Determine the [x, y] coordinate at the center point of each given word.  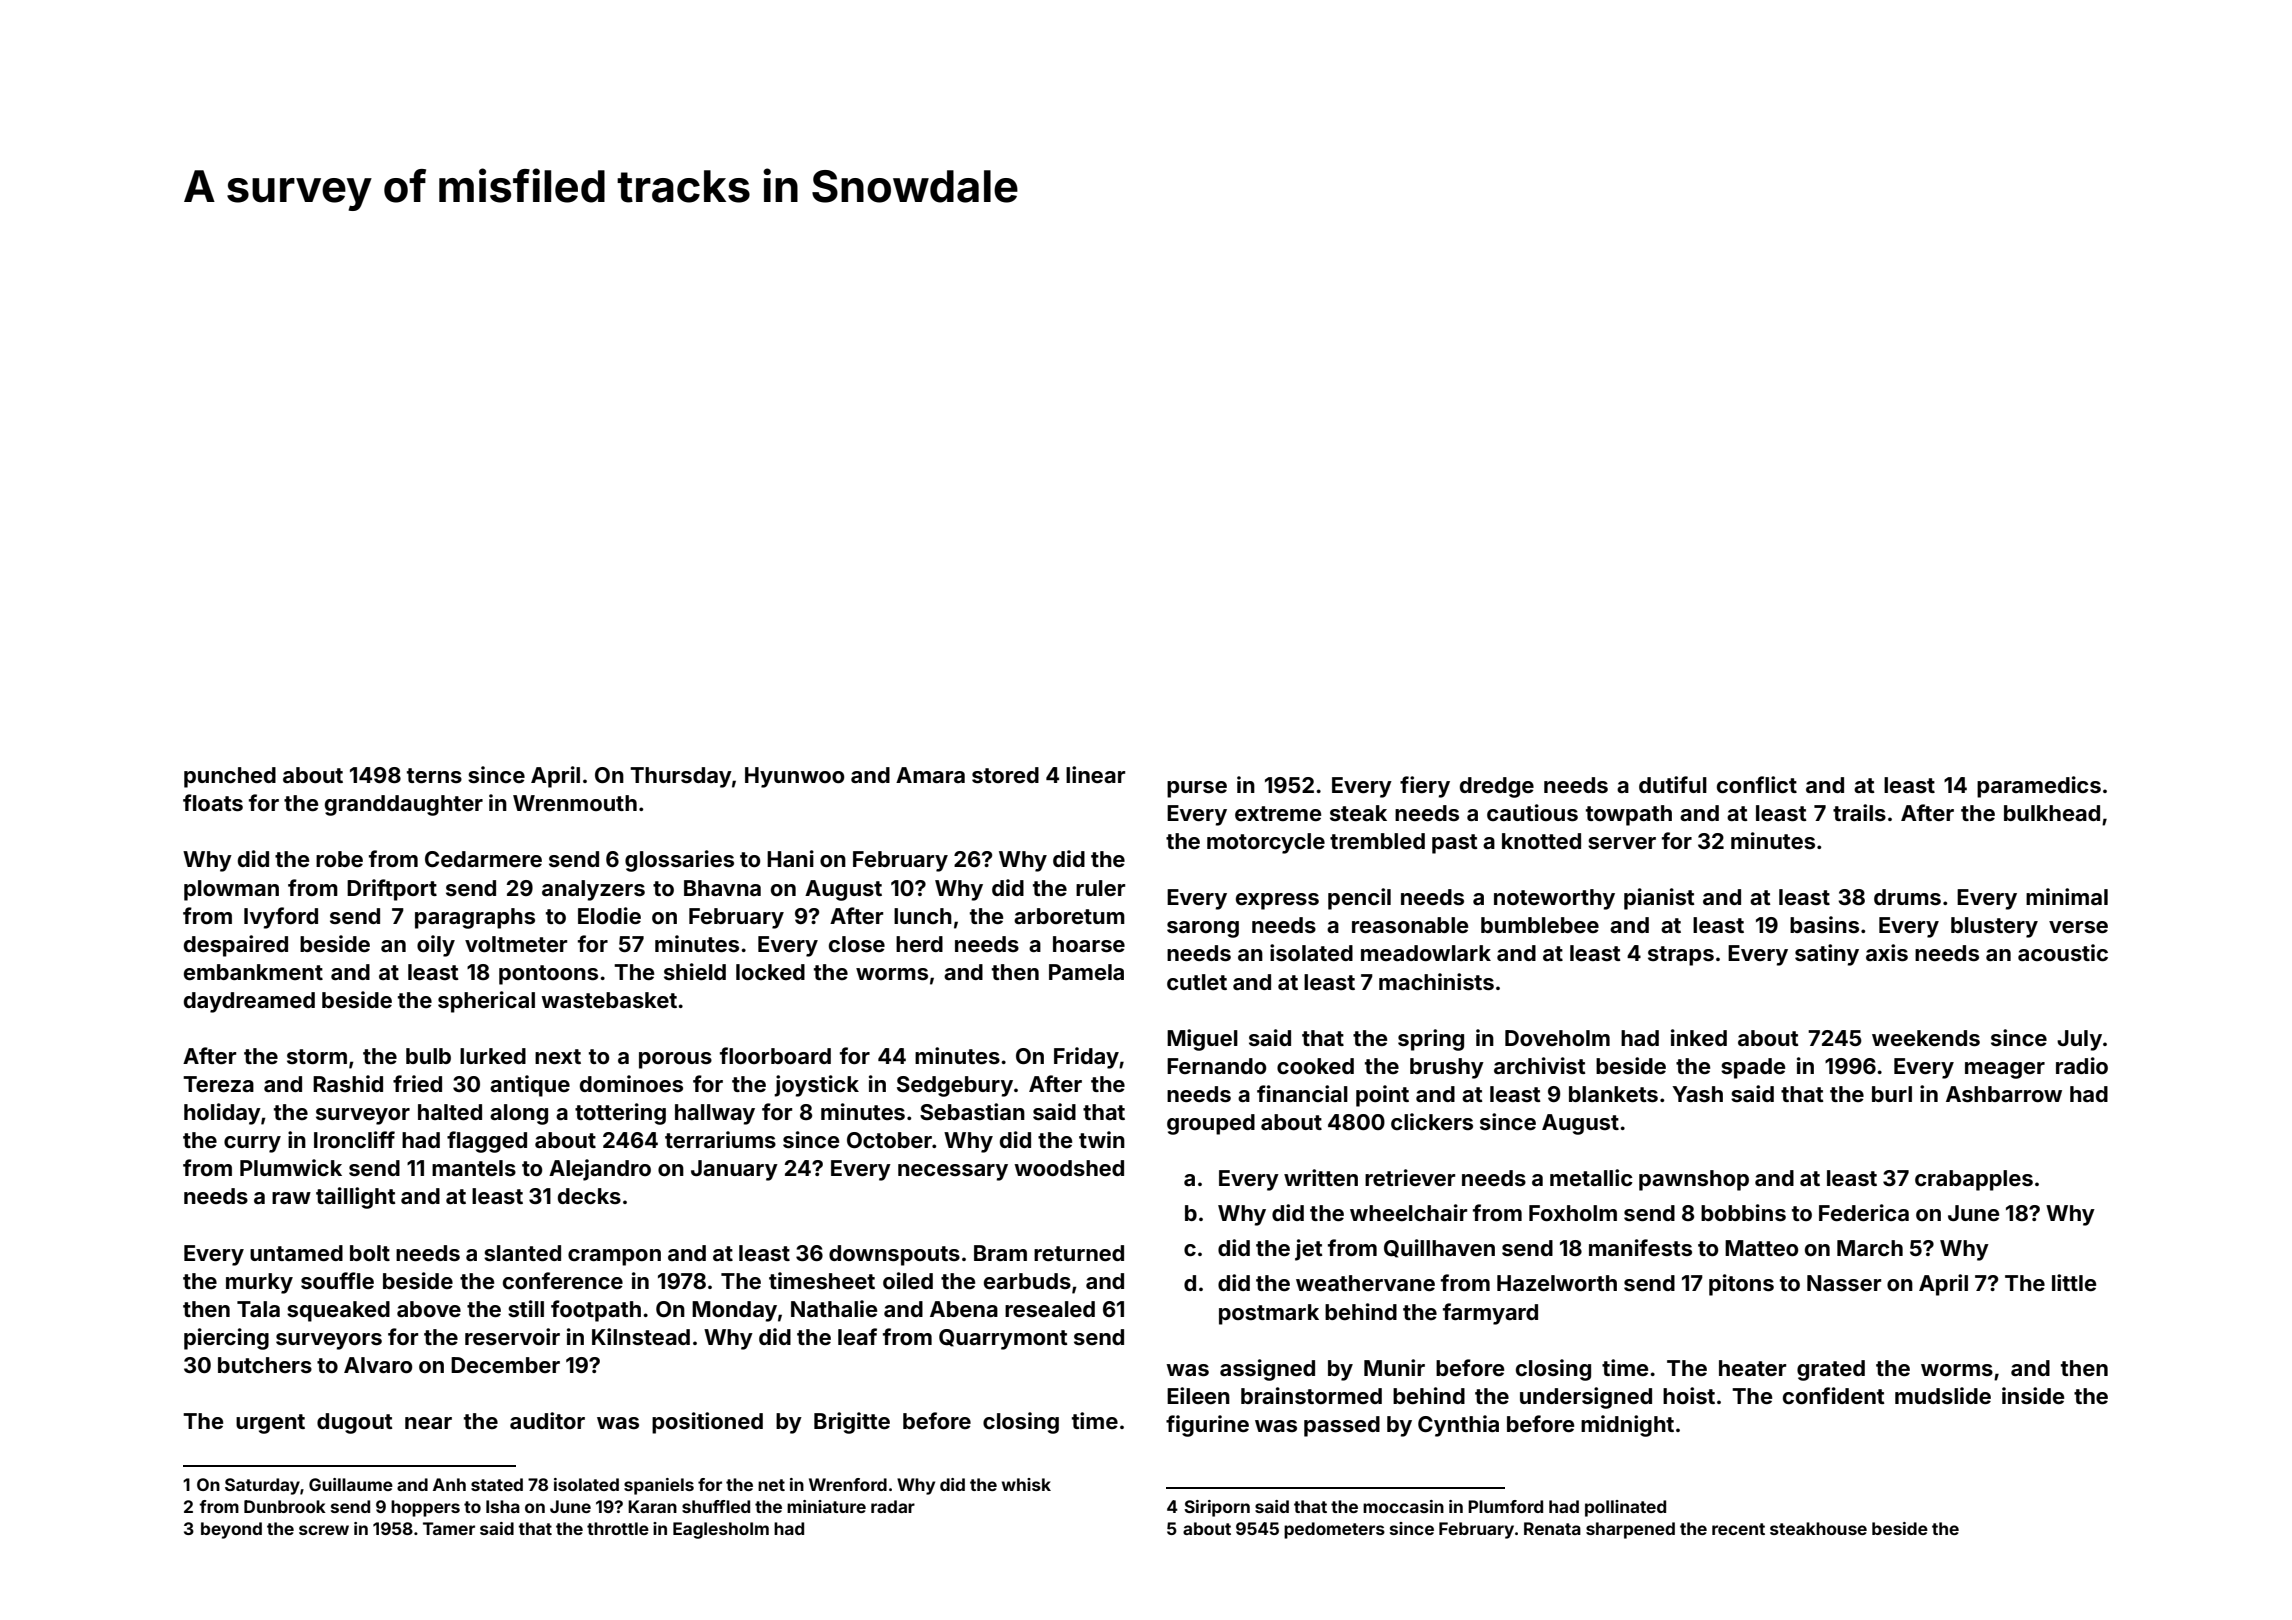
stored [1005, 775]
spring [1431, 1040]
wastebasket [609, 1000]
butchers [265, 1365]
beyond [231, 1530]
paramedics [2039, 787]
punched [230, 777]
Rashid [348, 1083]
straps [1681, 956]
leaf [857, 1336]
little [2074, 1282]
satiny [1827, 955]
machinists [1436, 981]
